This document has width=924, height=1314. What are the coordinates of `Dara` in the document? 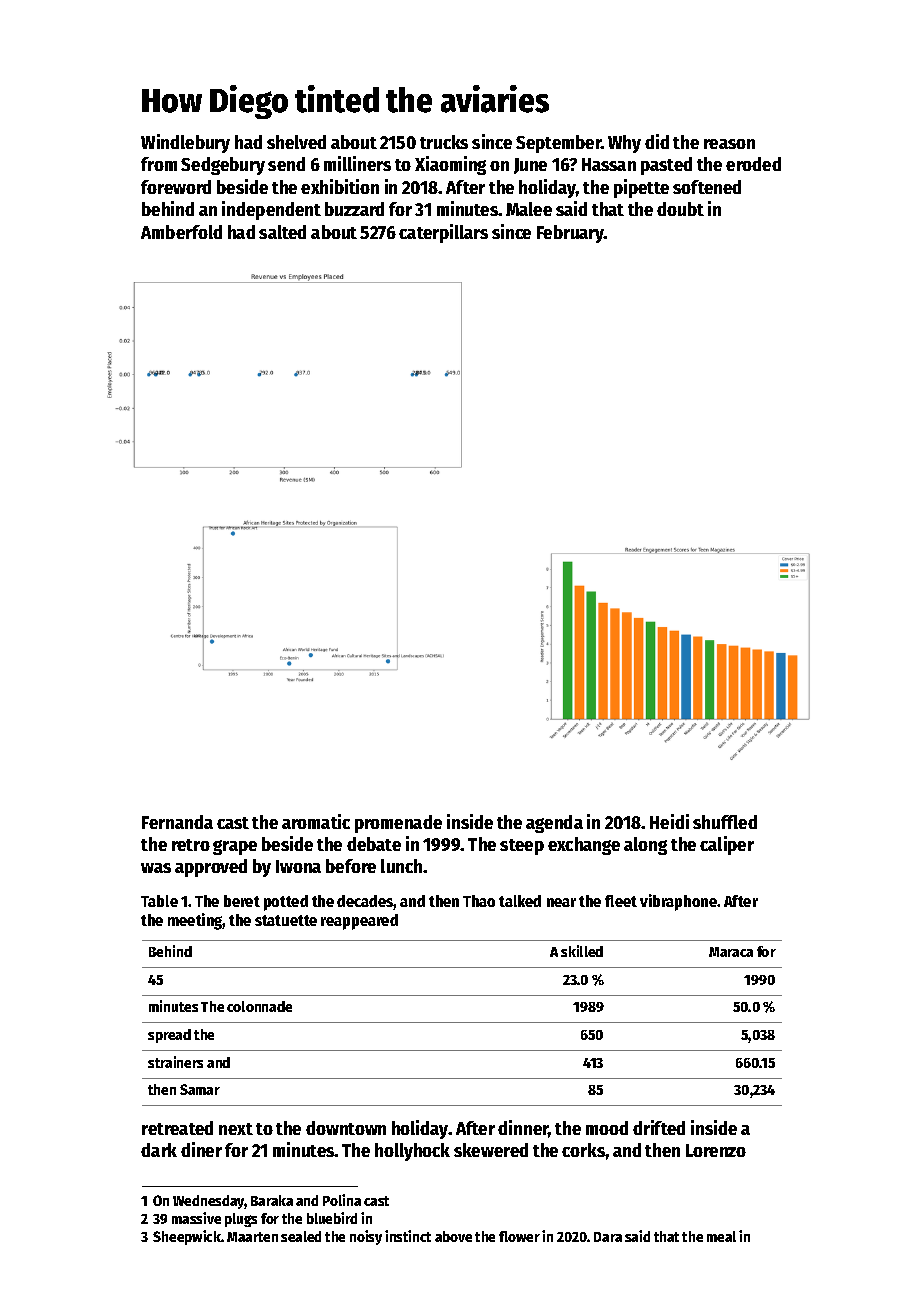 It's located at (608, 1237).
